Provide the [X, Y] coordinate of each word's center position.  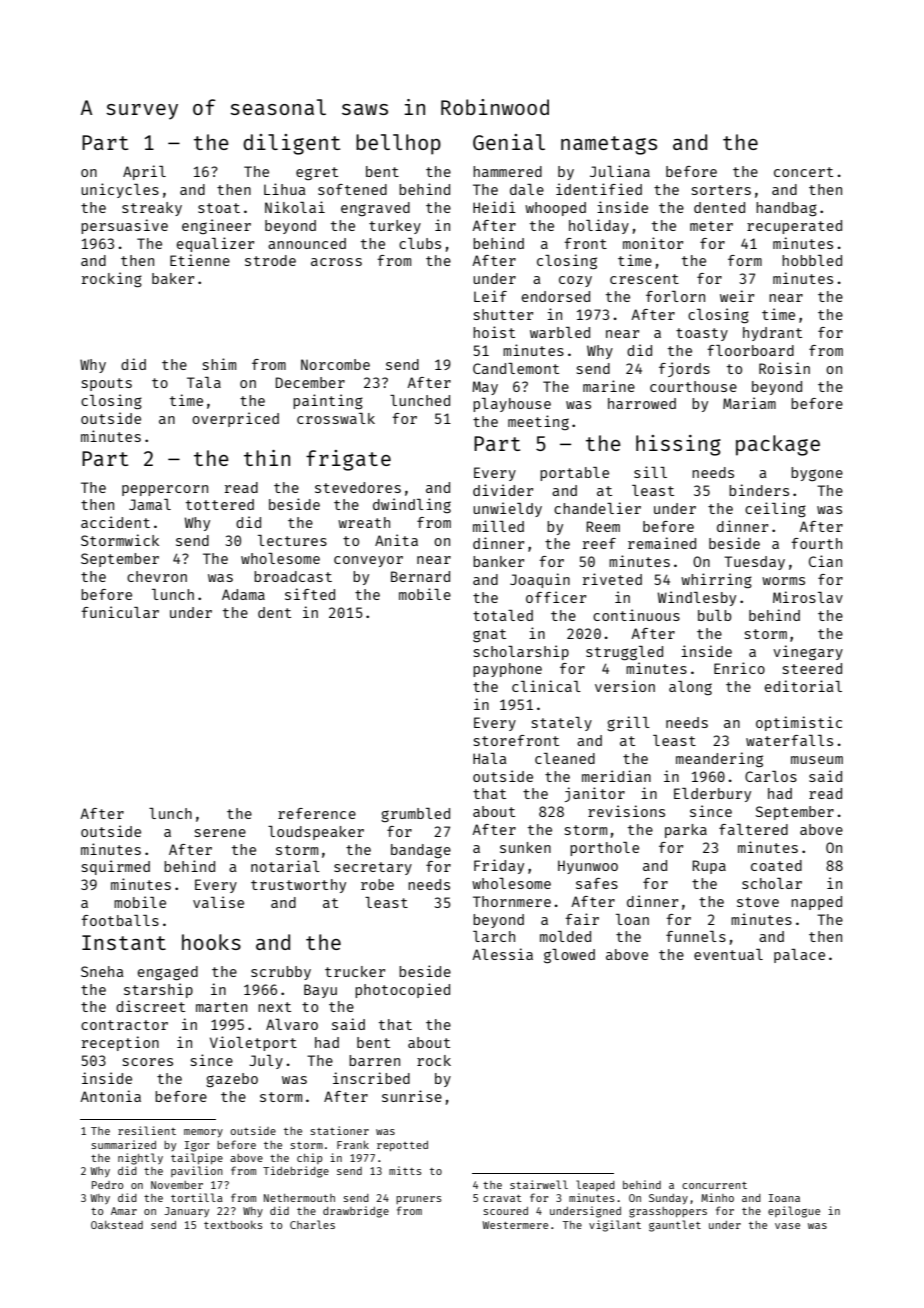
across [336, 262]
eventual [728, 954]
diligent [291, 144]
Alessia [502, 954]
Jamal [150, 504]
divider [503, 490]
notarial [285, 866]
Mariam [749, 403]
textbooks [233, 1225]
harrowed [642, 403]
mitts [405, 1170]
